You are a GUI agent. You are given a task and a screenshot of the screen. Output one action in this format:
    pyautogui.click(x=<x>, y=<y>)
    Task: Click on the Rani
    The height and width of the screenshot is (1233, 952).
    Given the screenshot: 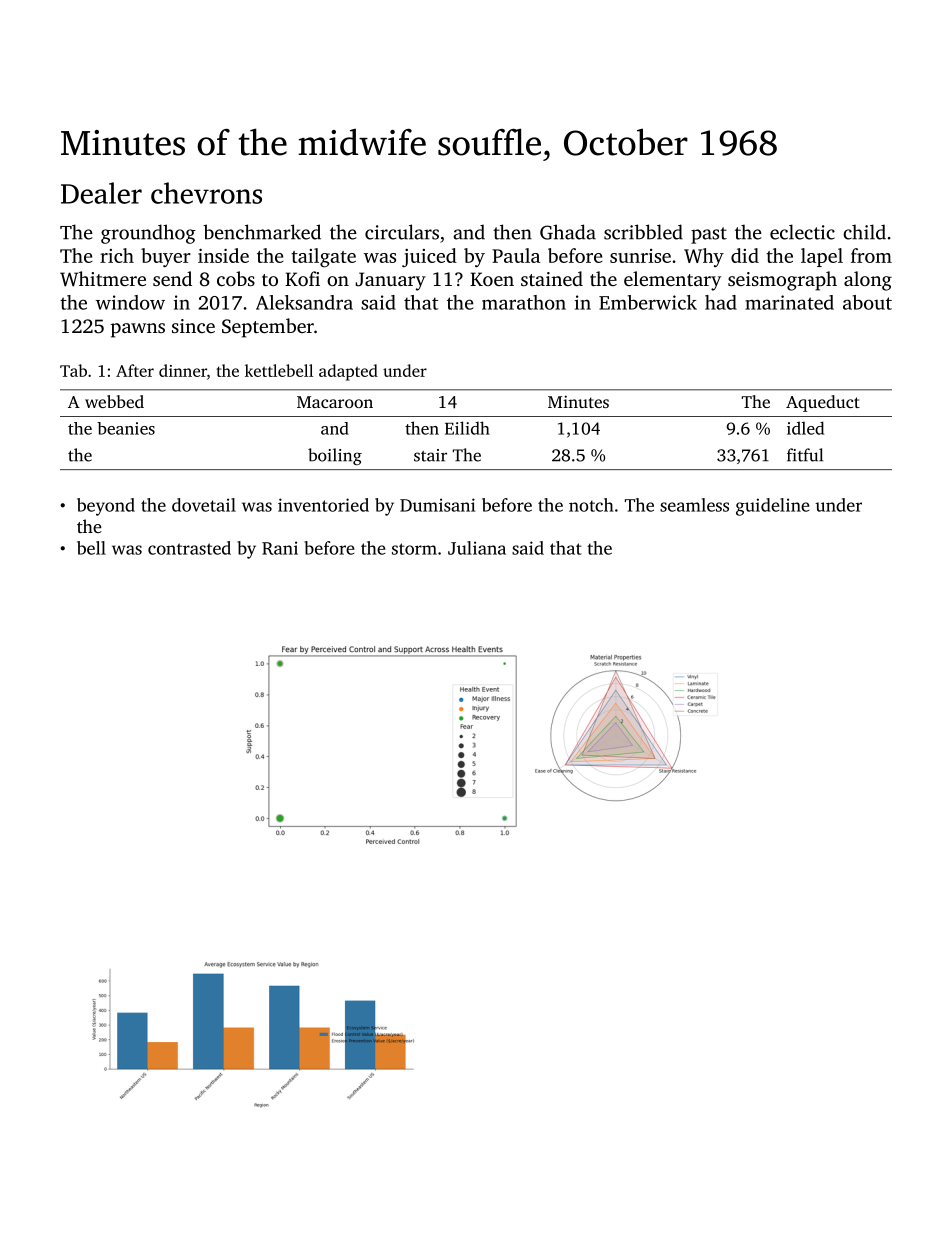 What is the action you would take?
    pyautogui.click(x=280, y=548)
